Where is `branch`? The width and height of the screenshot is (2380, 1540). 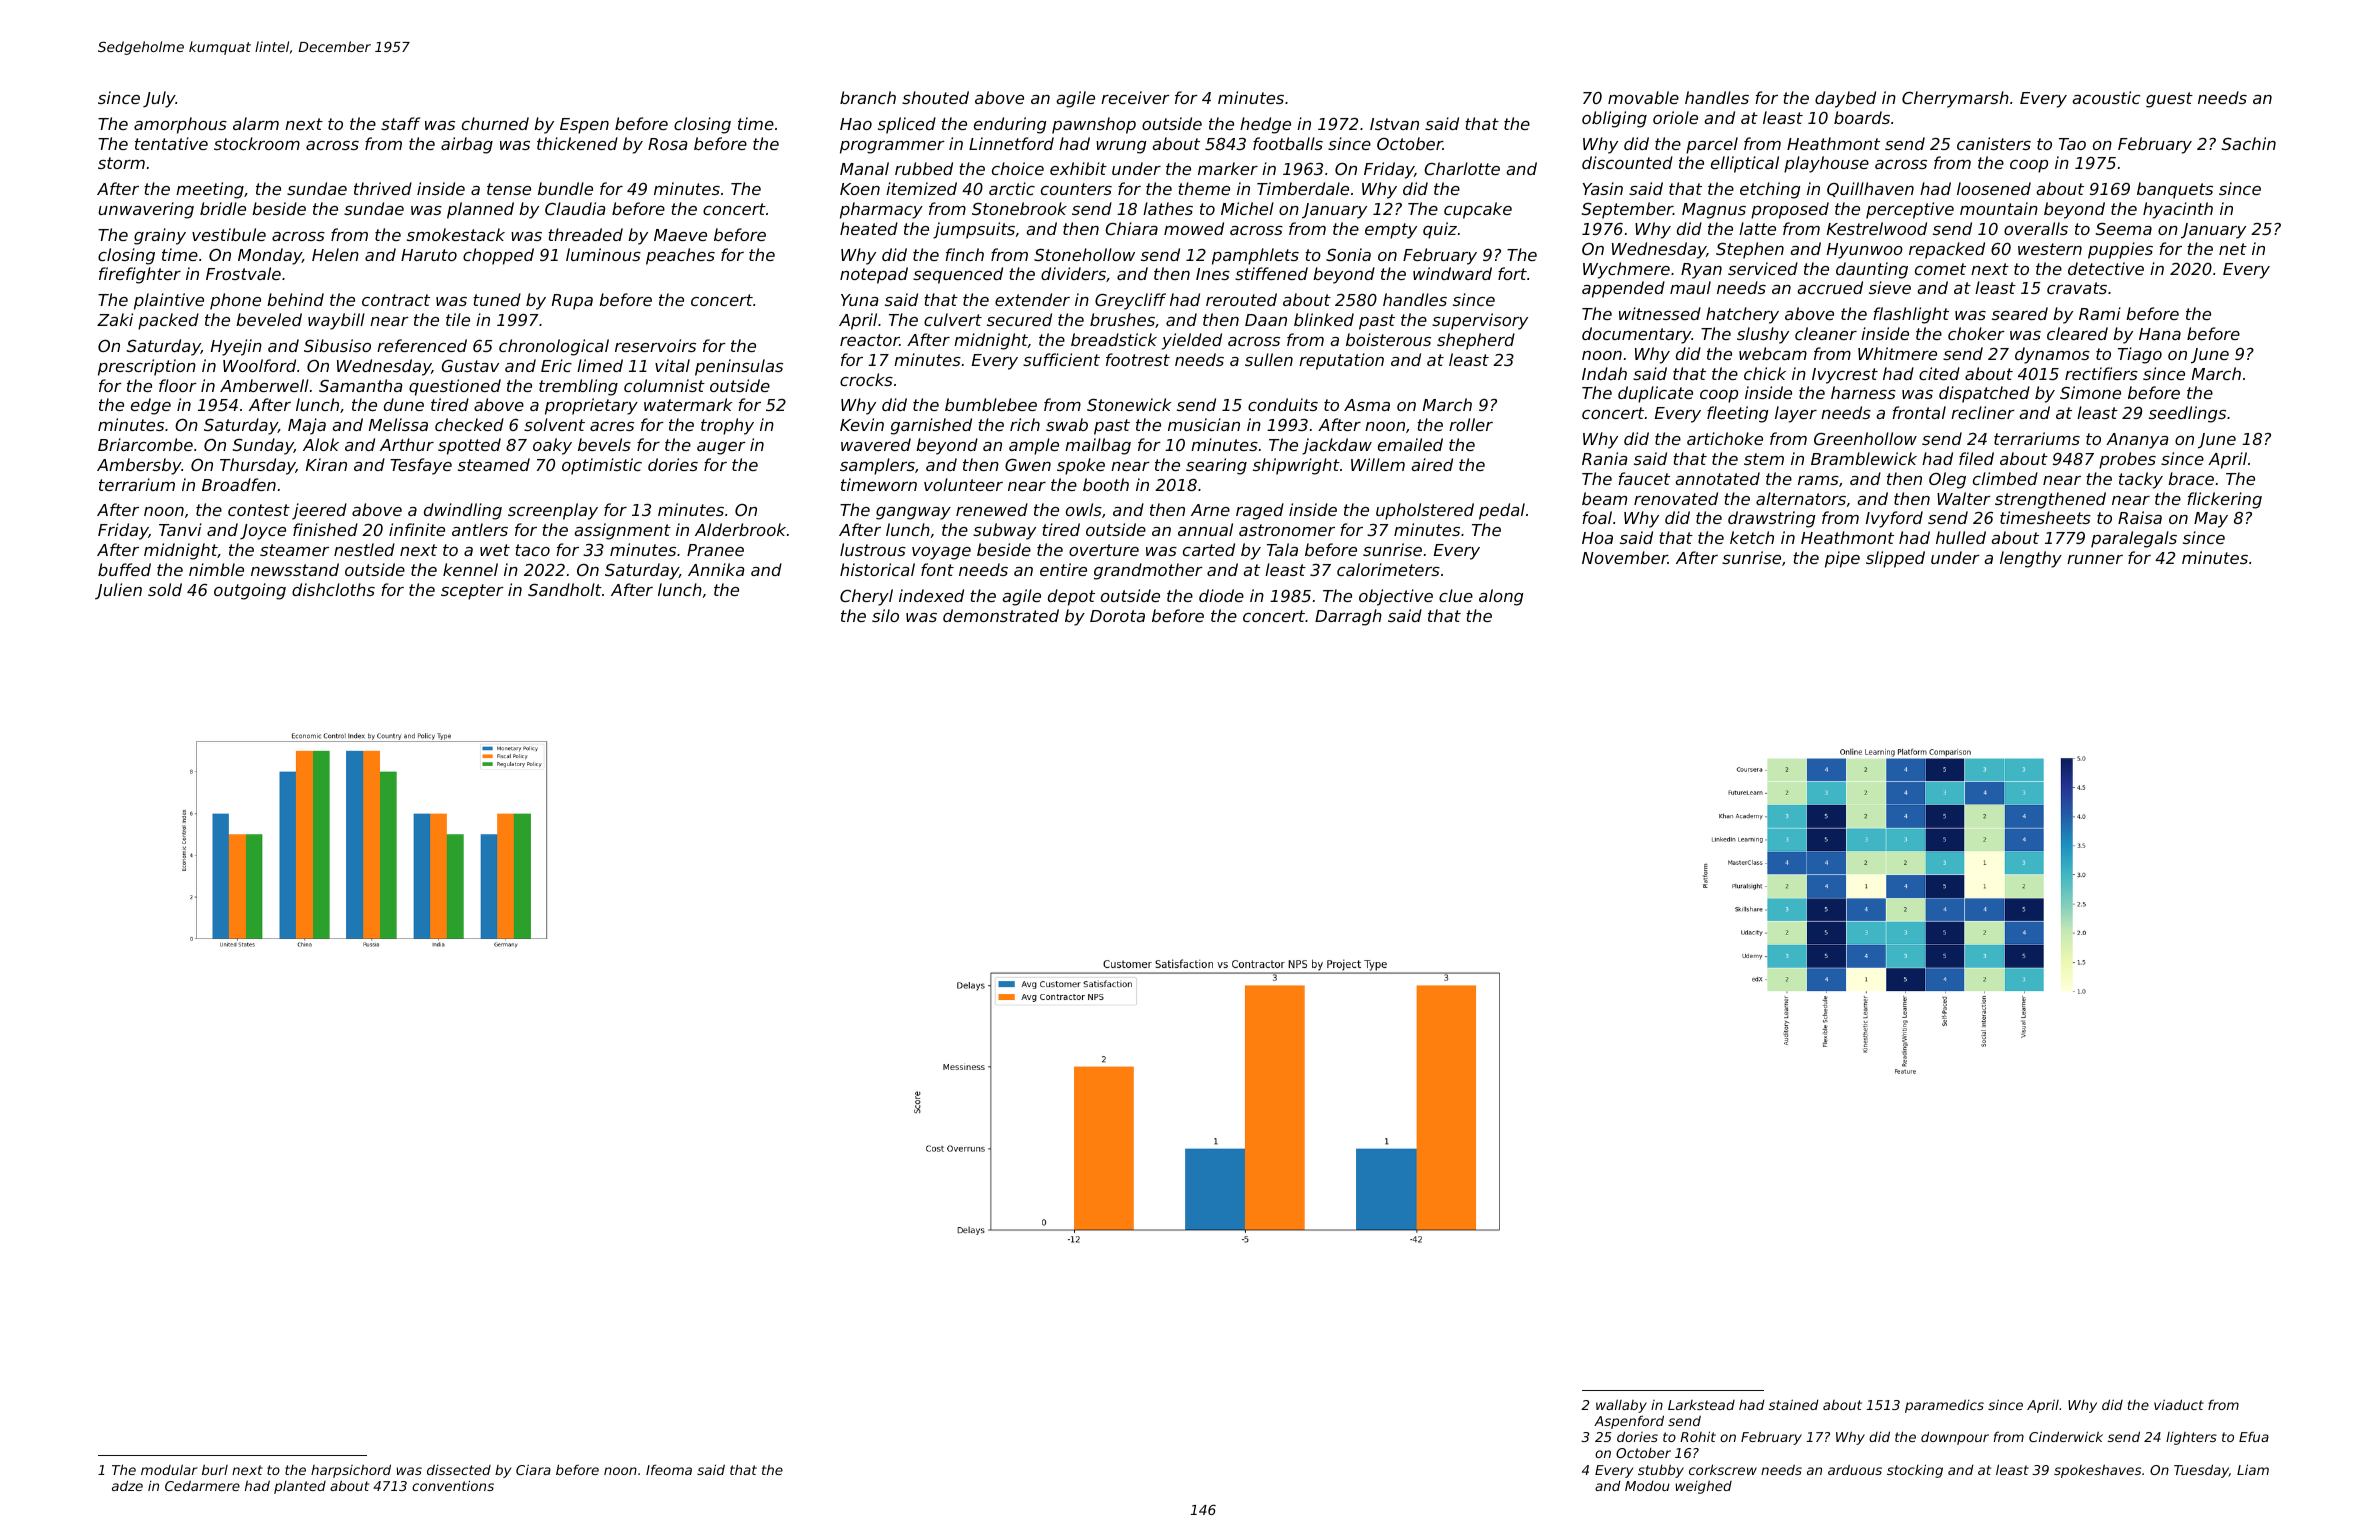 branch is located at coordinates (868, 97).
